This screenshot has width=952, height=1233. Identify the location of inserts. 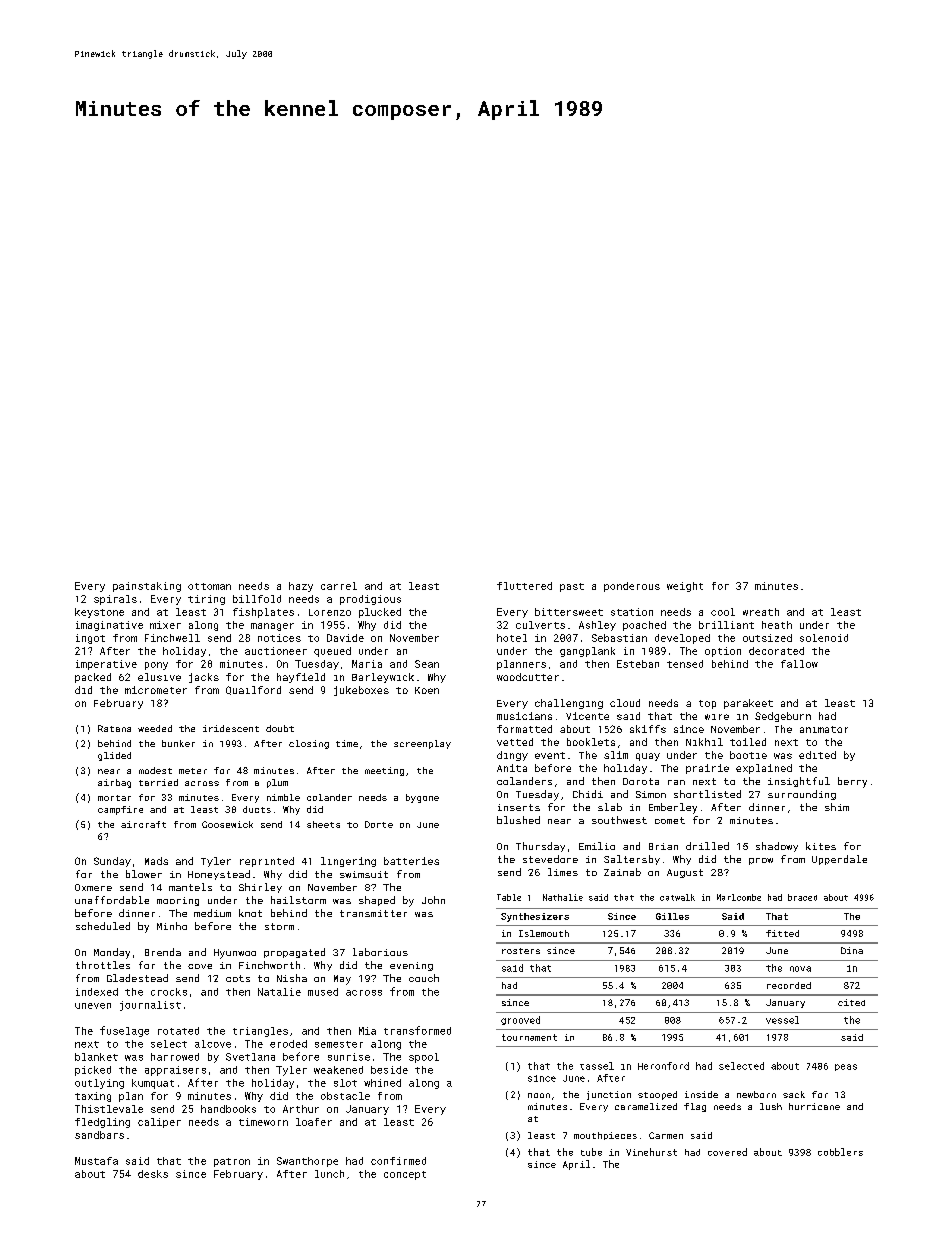
(519, 807).
